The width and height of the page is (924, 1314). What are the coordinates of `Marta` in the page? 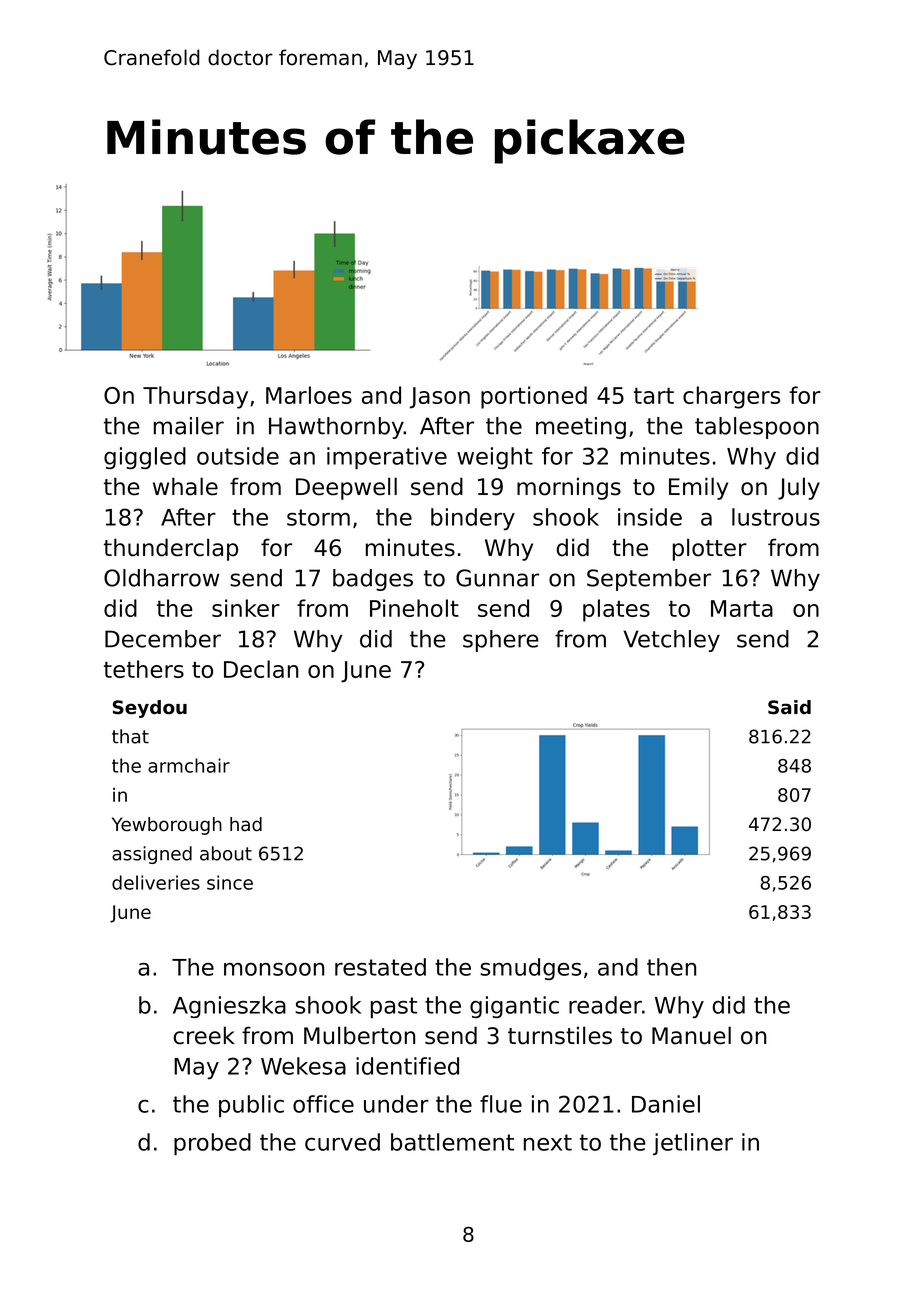 It's located at (742, 608).
